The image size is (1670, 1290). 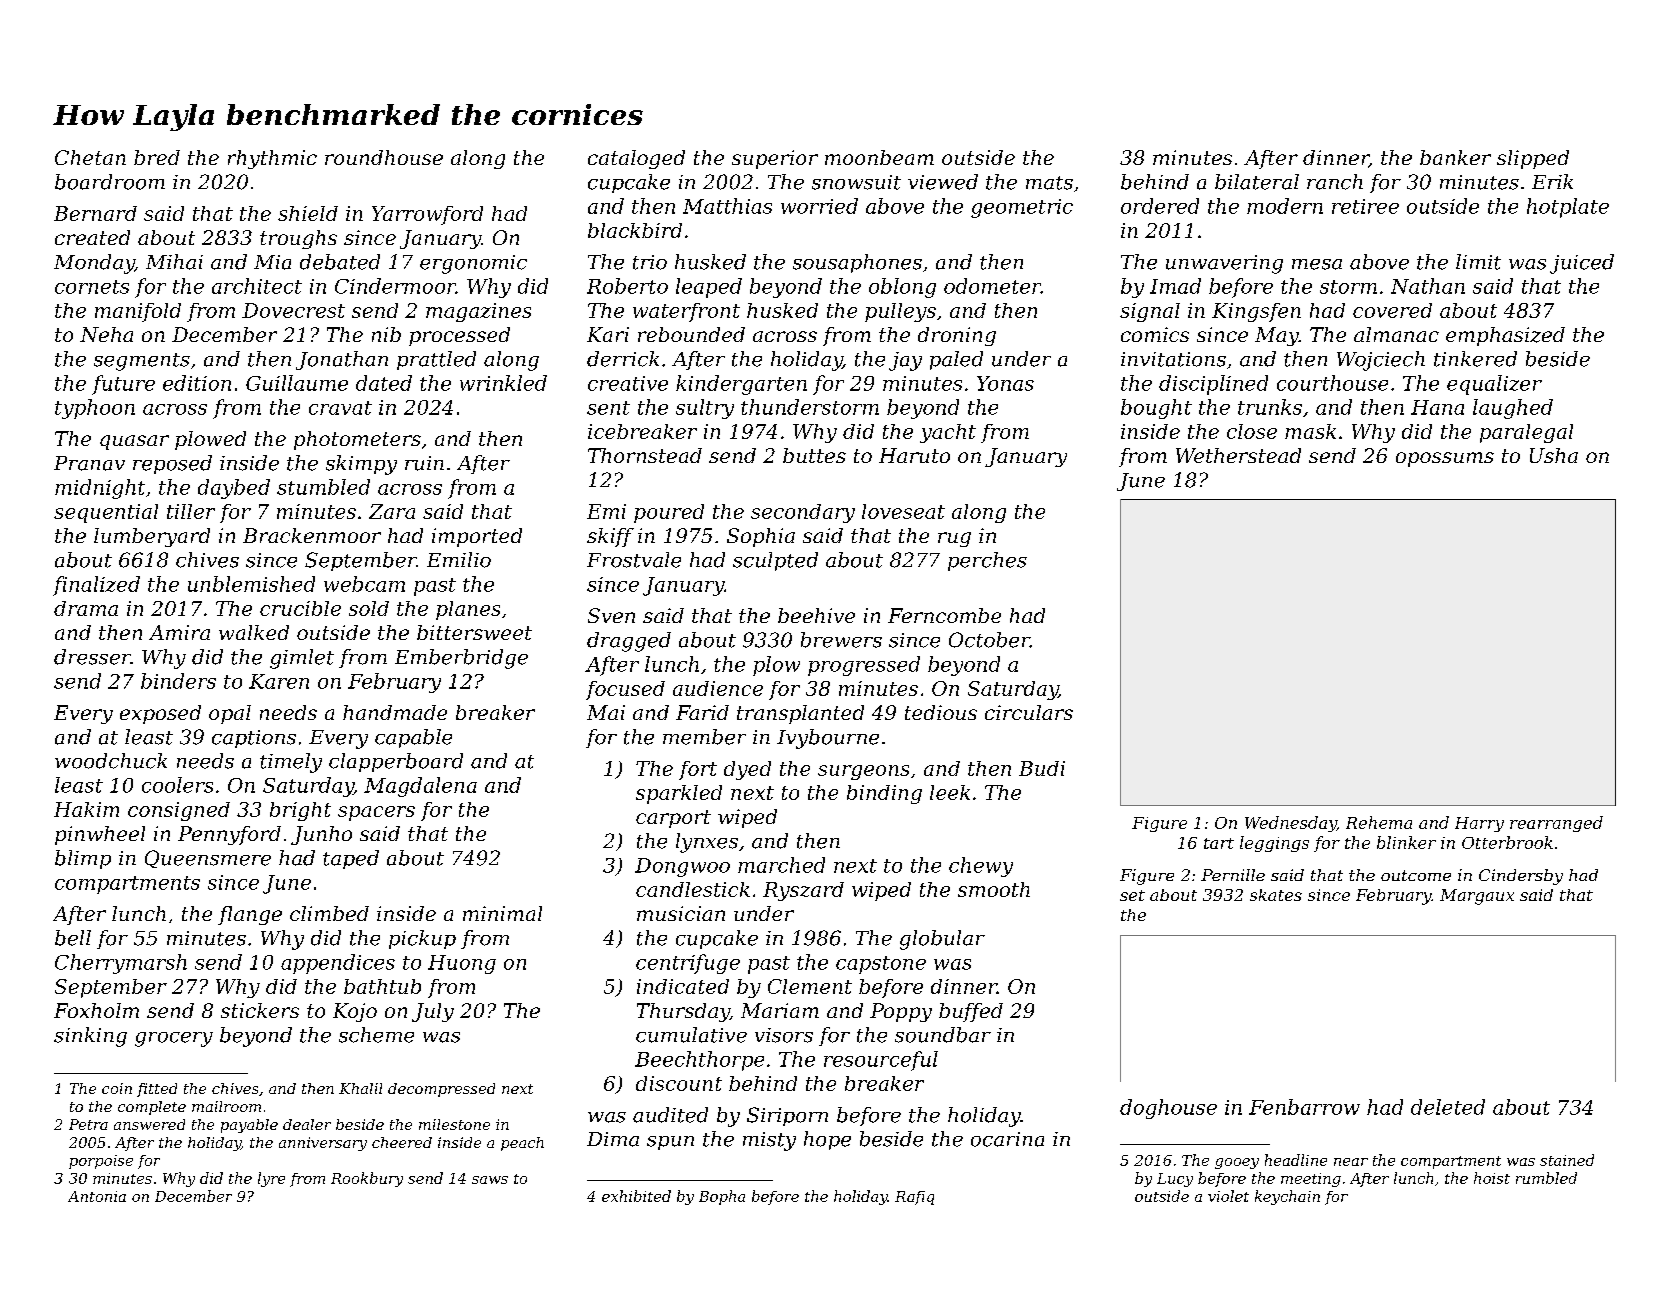 What do you see at coordinates (608, 334) in the image?
I see `Kari` at bounding box center [608, 334].
